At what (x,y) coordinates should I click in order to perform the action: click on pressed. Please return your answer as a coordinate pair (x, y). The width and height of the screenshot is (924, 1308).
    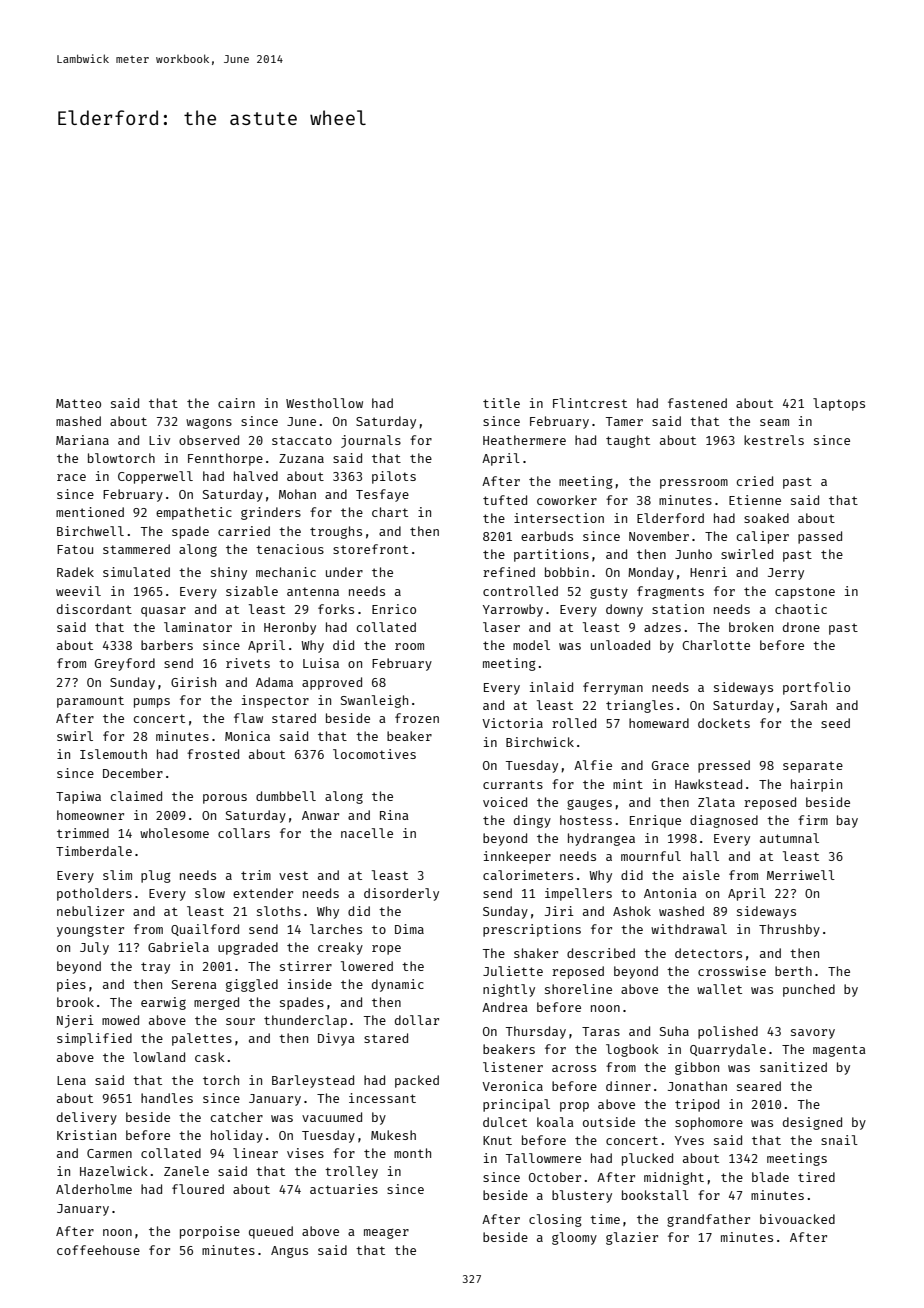
    Looking at the image, I should click on (724, 766).
